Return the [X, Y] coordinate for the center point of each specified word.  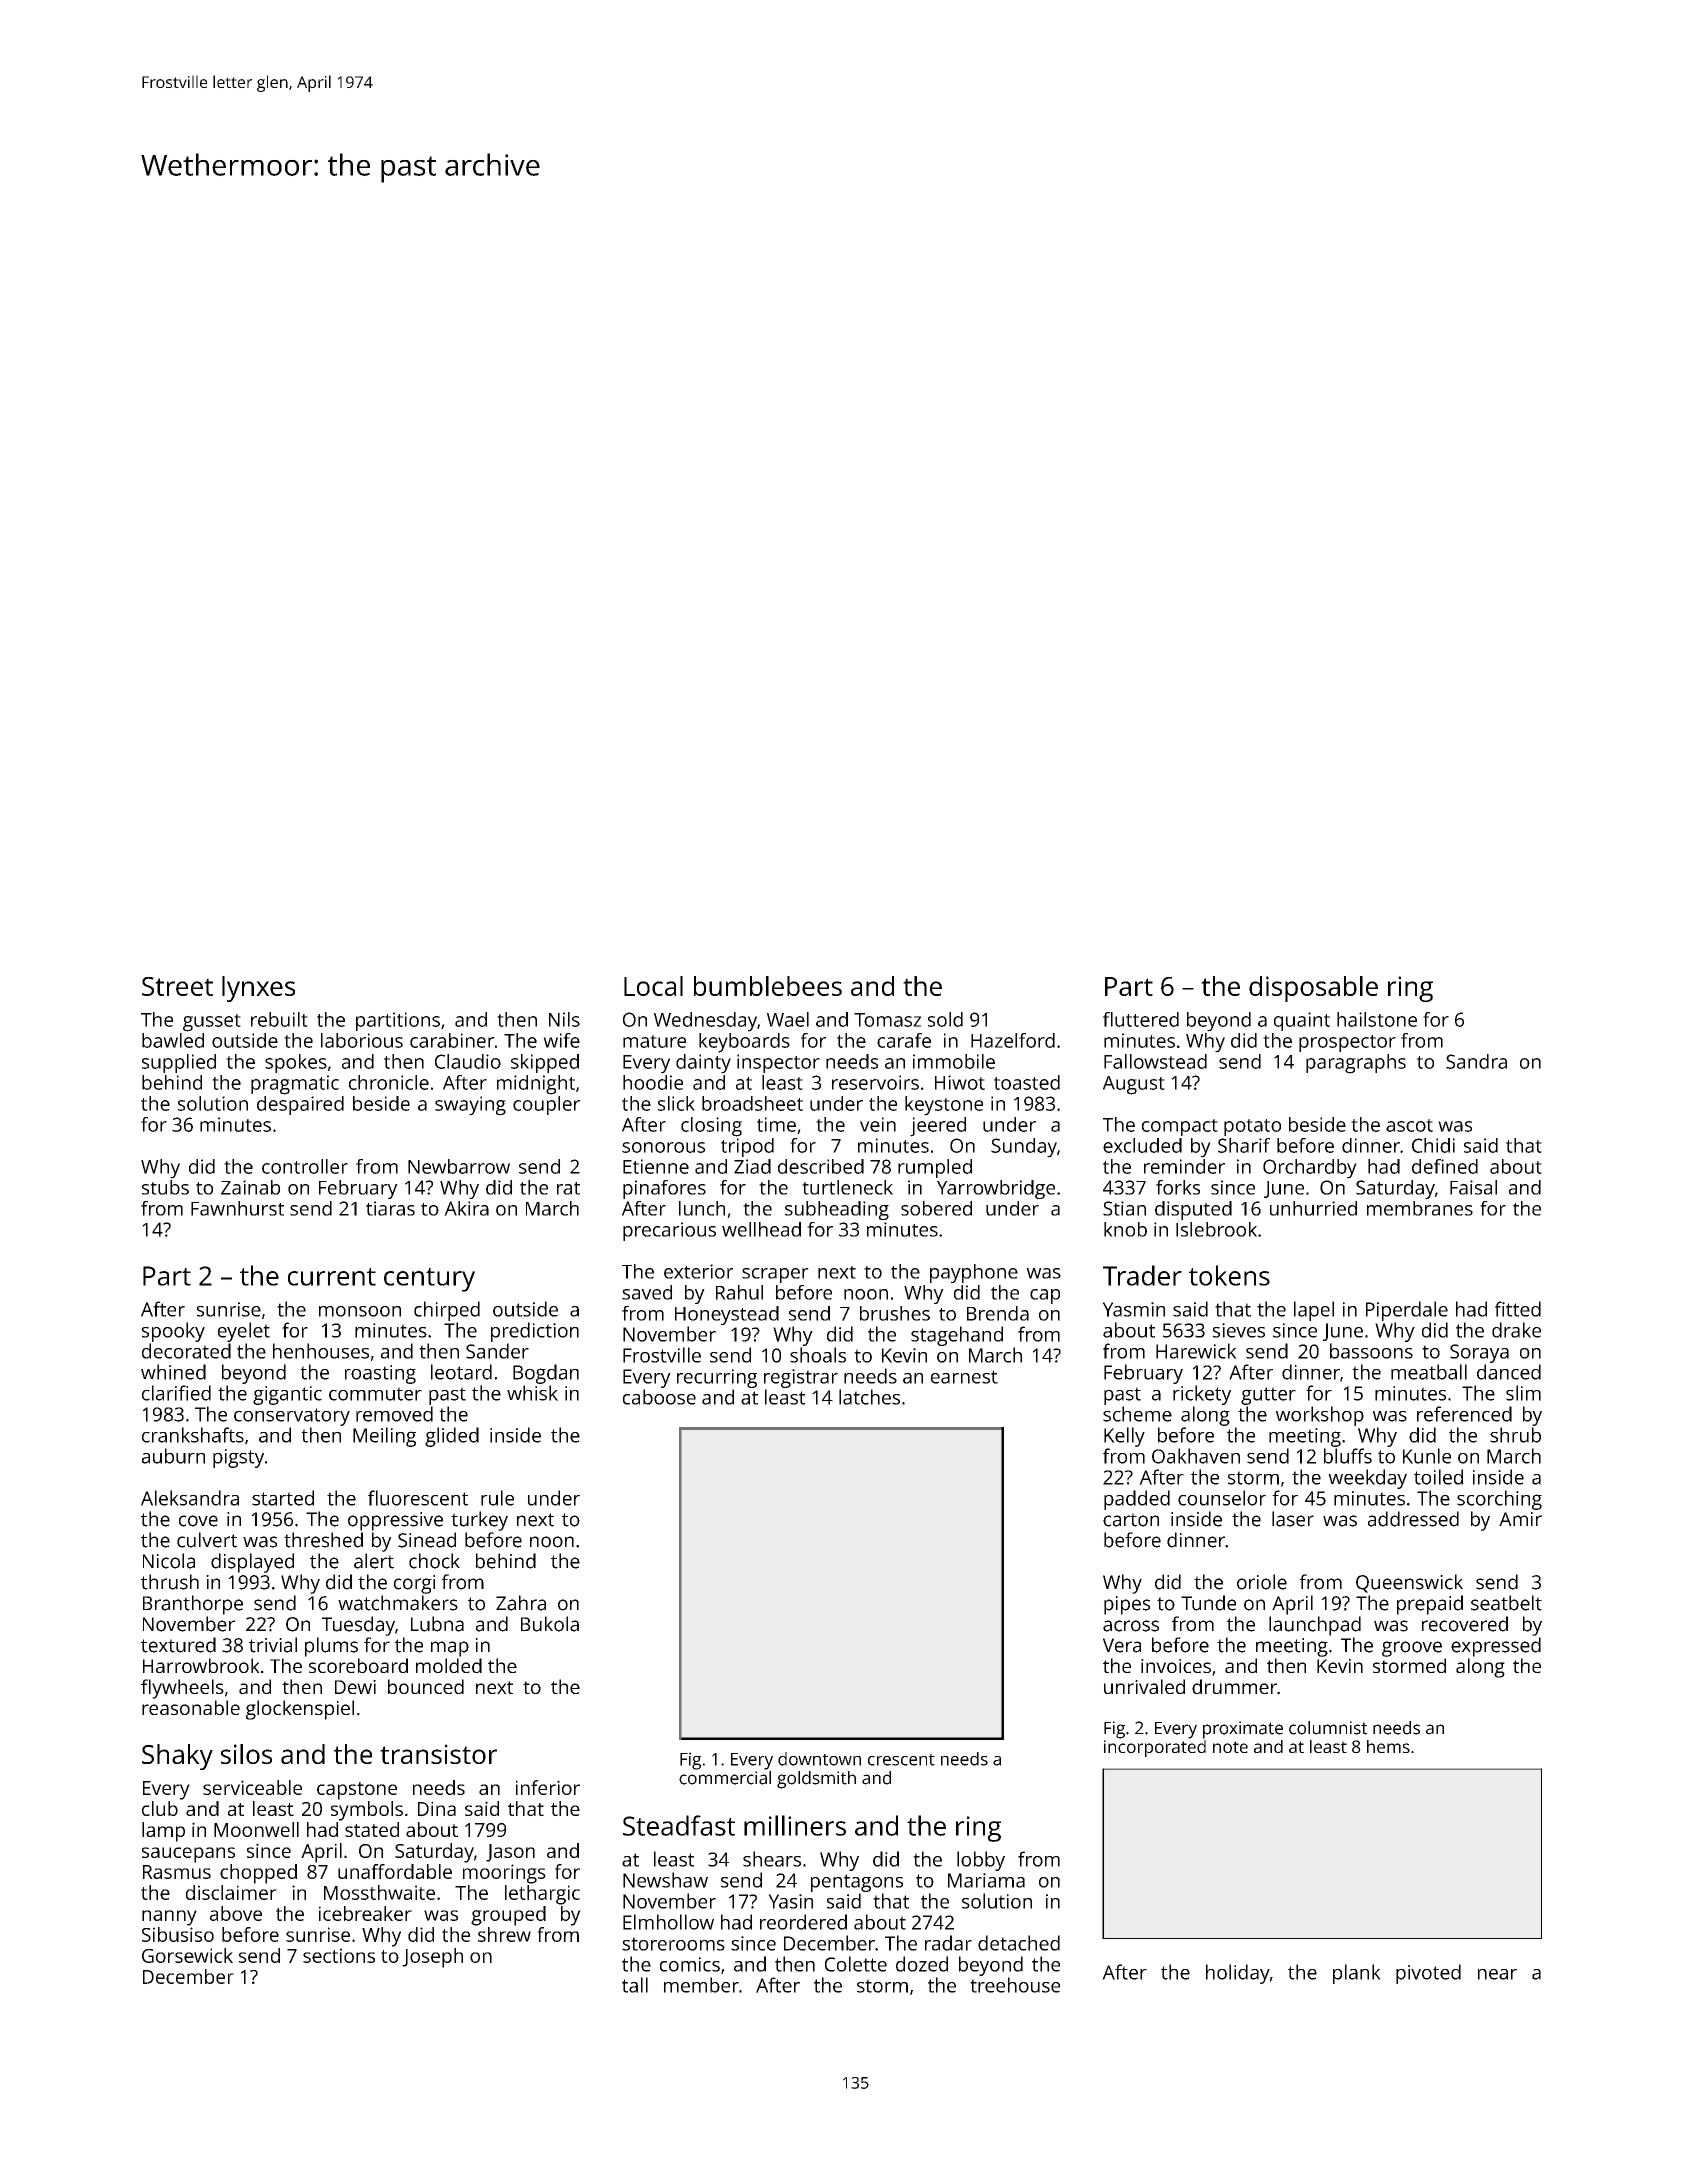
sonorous [663, 1147]
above [236, 1913]
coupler [546, 1105]
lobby [981, 1861]
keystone [944, 1106]
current [332, 1277]
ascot [1409, 1125]
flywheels [182, 1689]
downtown [819, 1759]
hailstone [1377, 1019]
